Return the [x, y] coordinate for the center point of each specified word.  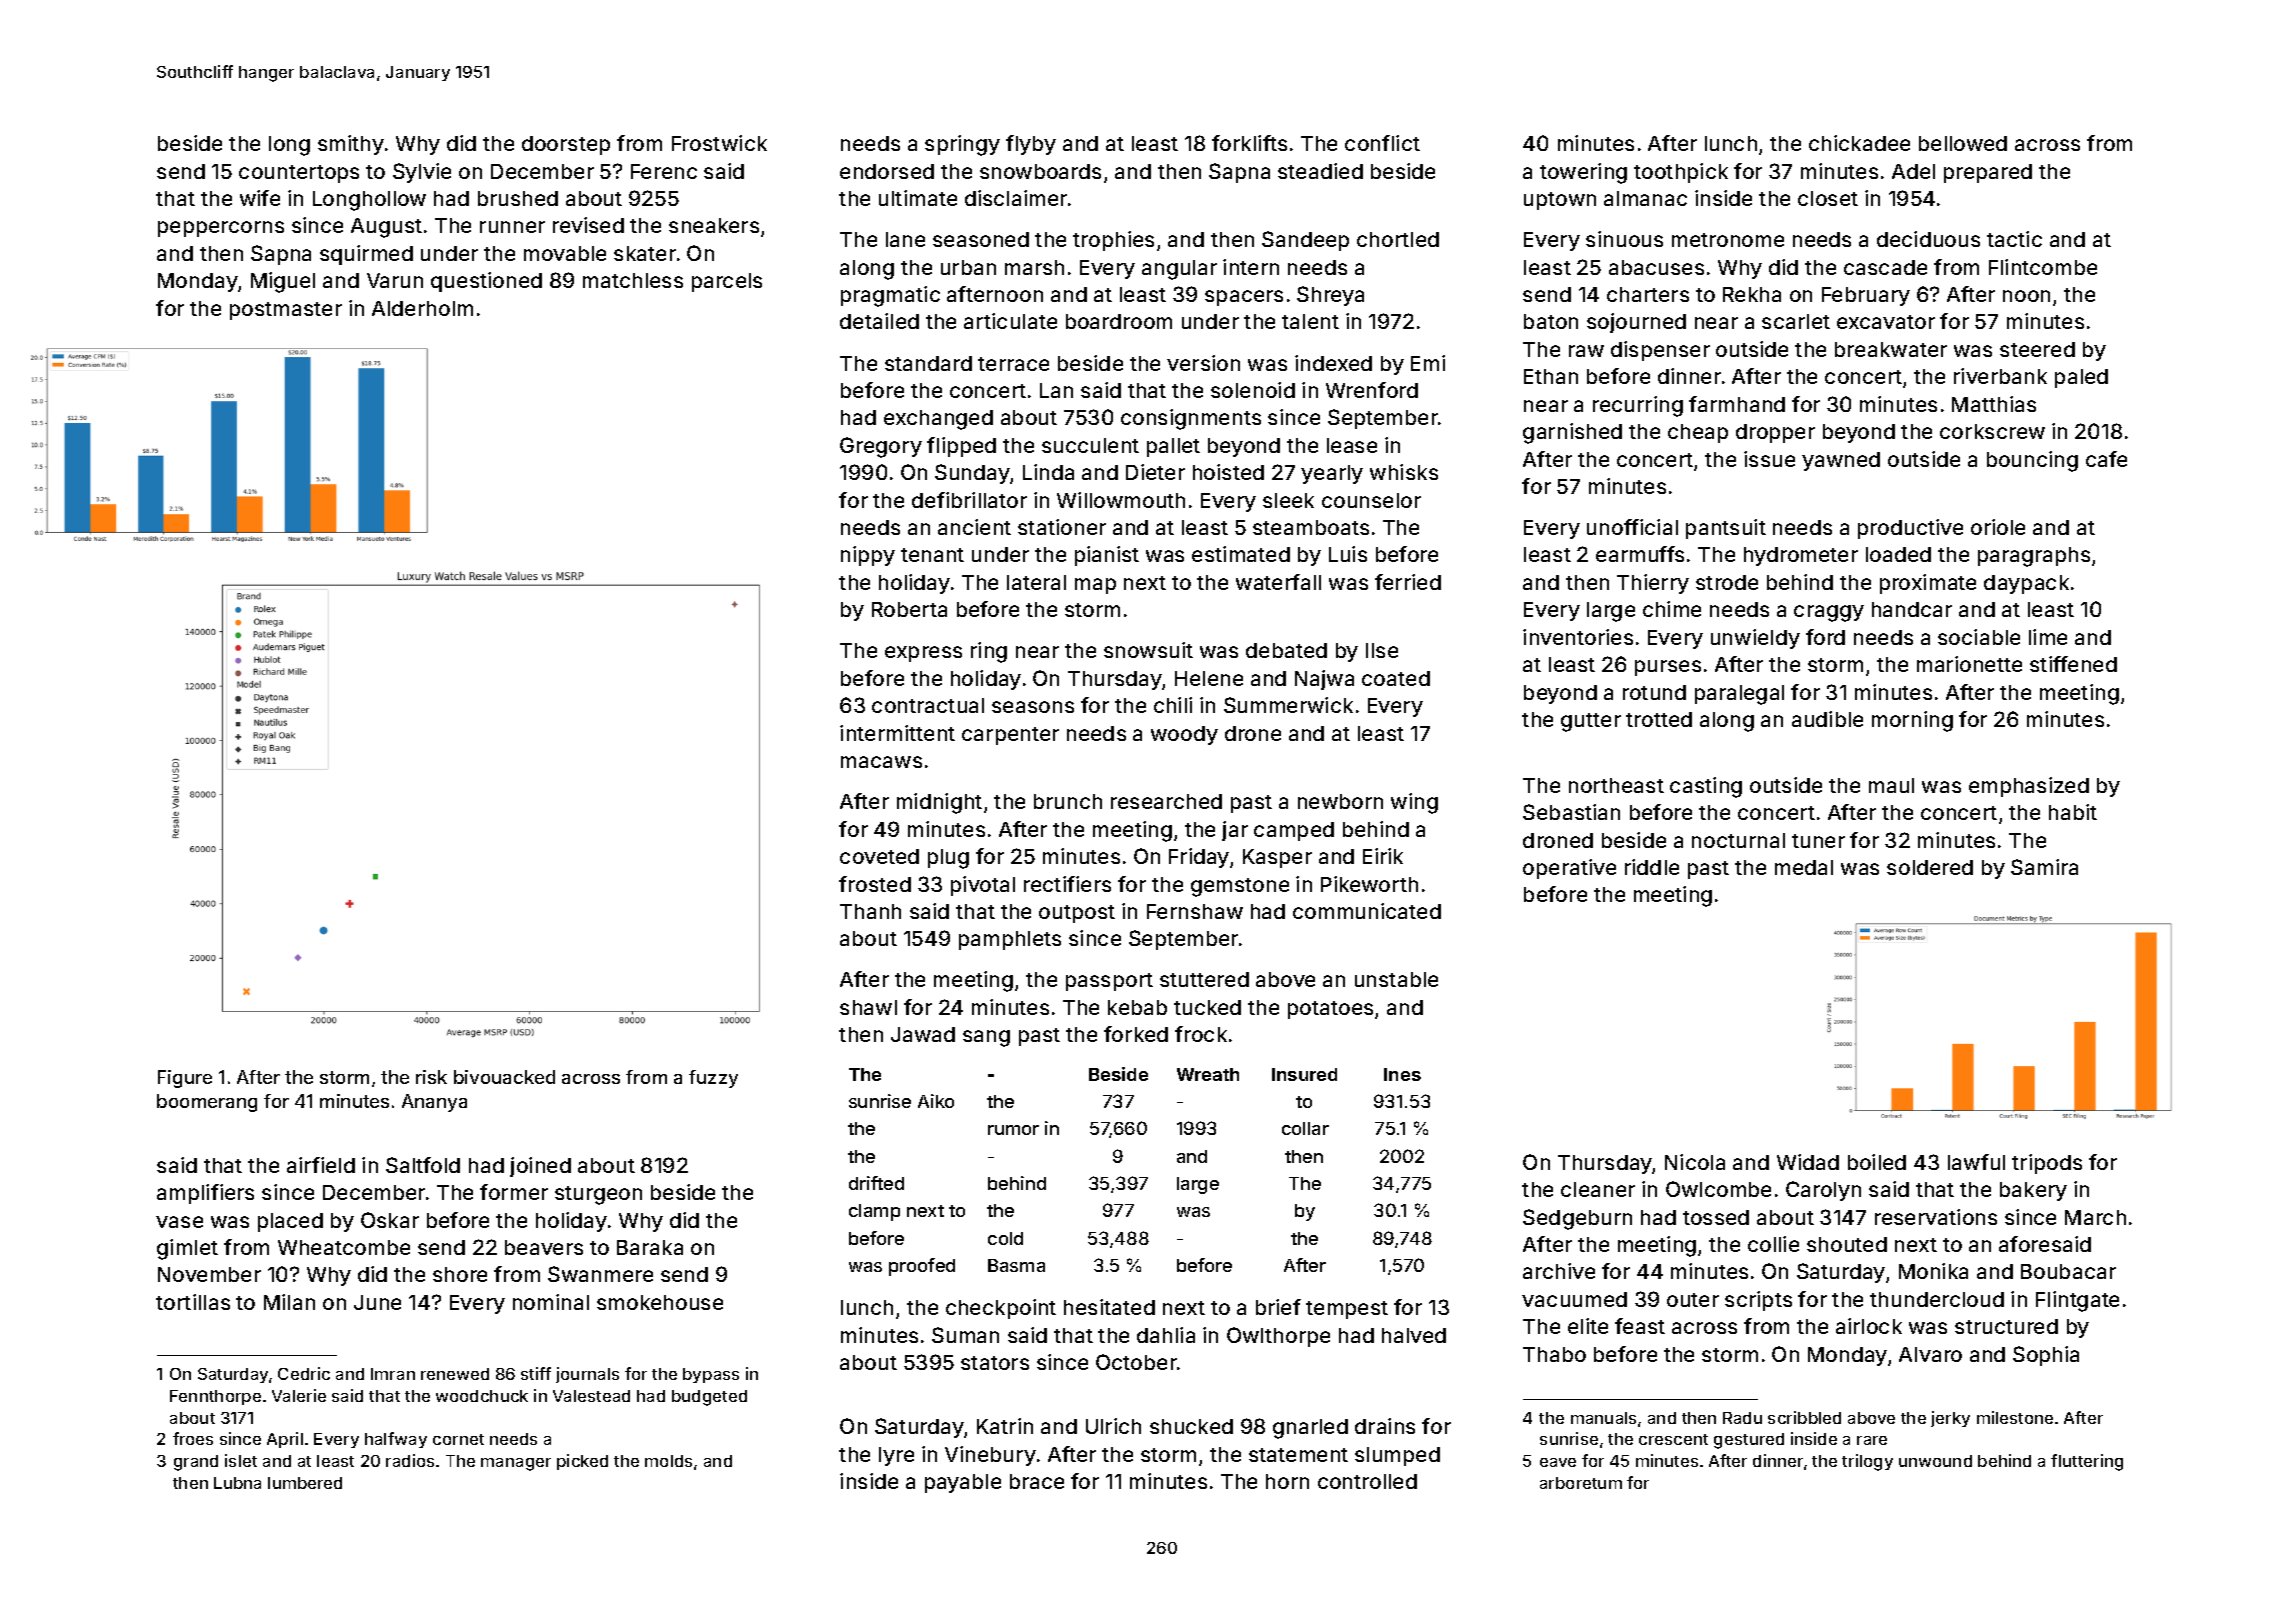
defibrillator [969, 500]
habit [2073, 812]
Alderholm [422, 308]
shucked [1191, 1426]
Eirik [1383, 856]
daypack [2026, 584]
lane [905, 239]
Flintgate [2077, 1301]
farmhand [1737, 404]
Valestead [591, 1396]
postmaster [286, 311]
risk [431, 1077]
